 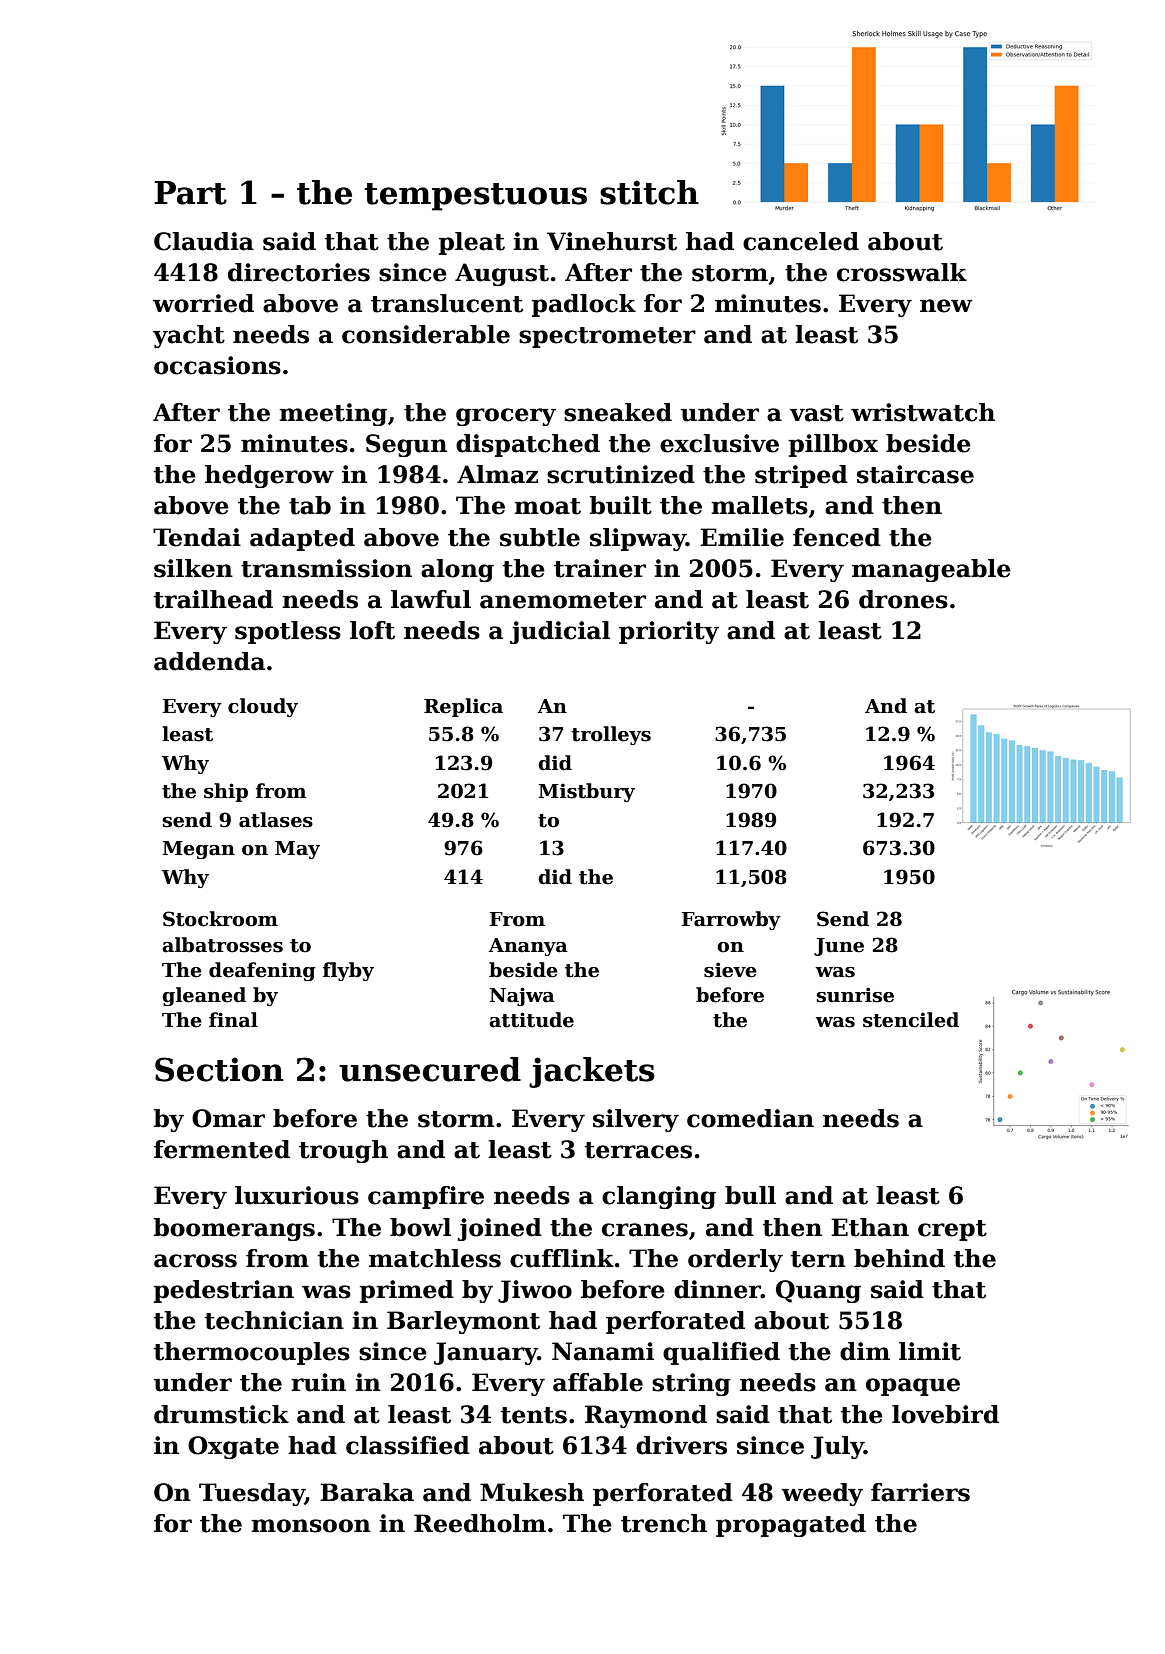 What do you see at coordinates (930, 1351) in the image?
I see `limit` at bounding box center [930, 1351].
